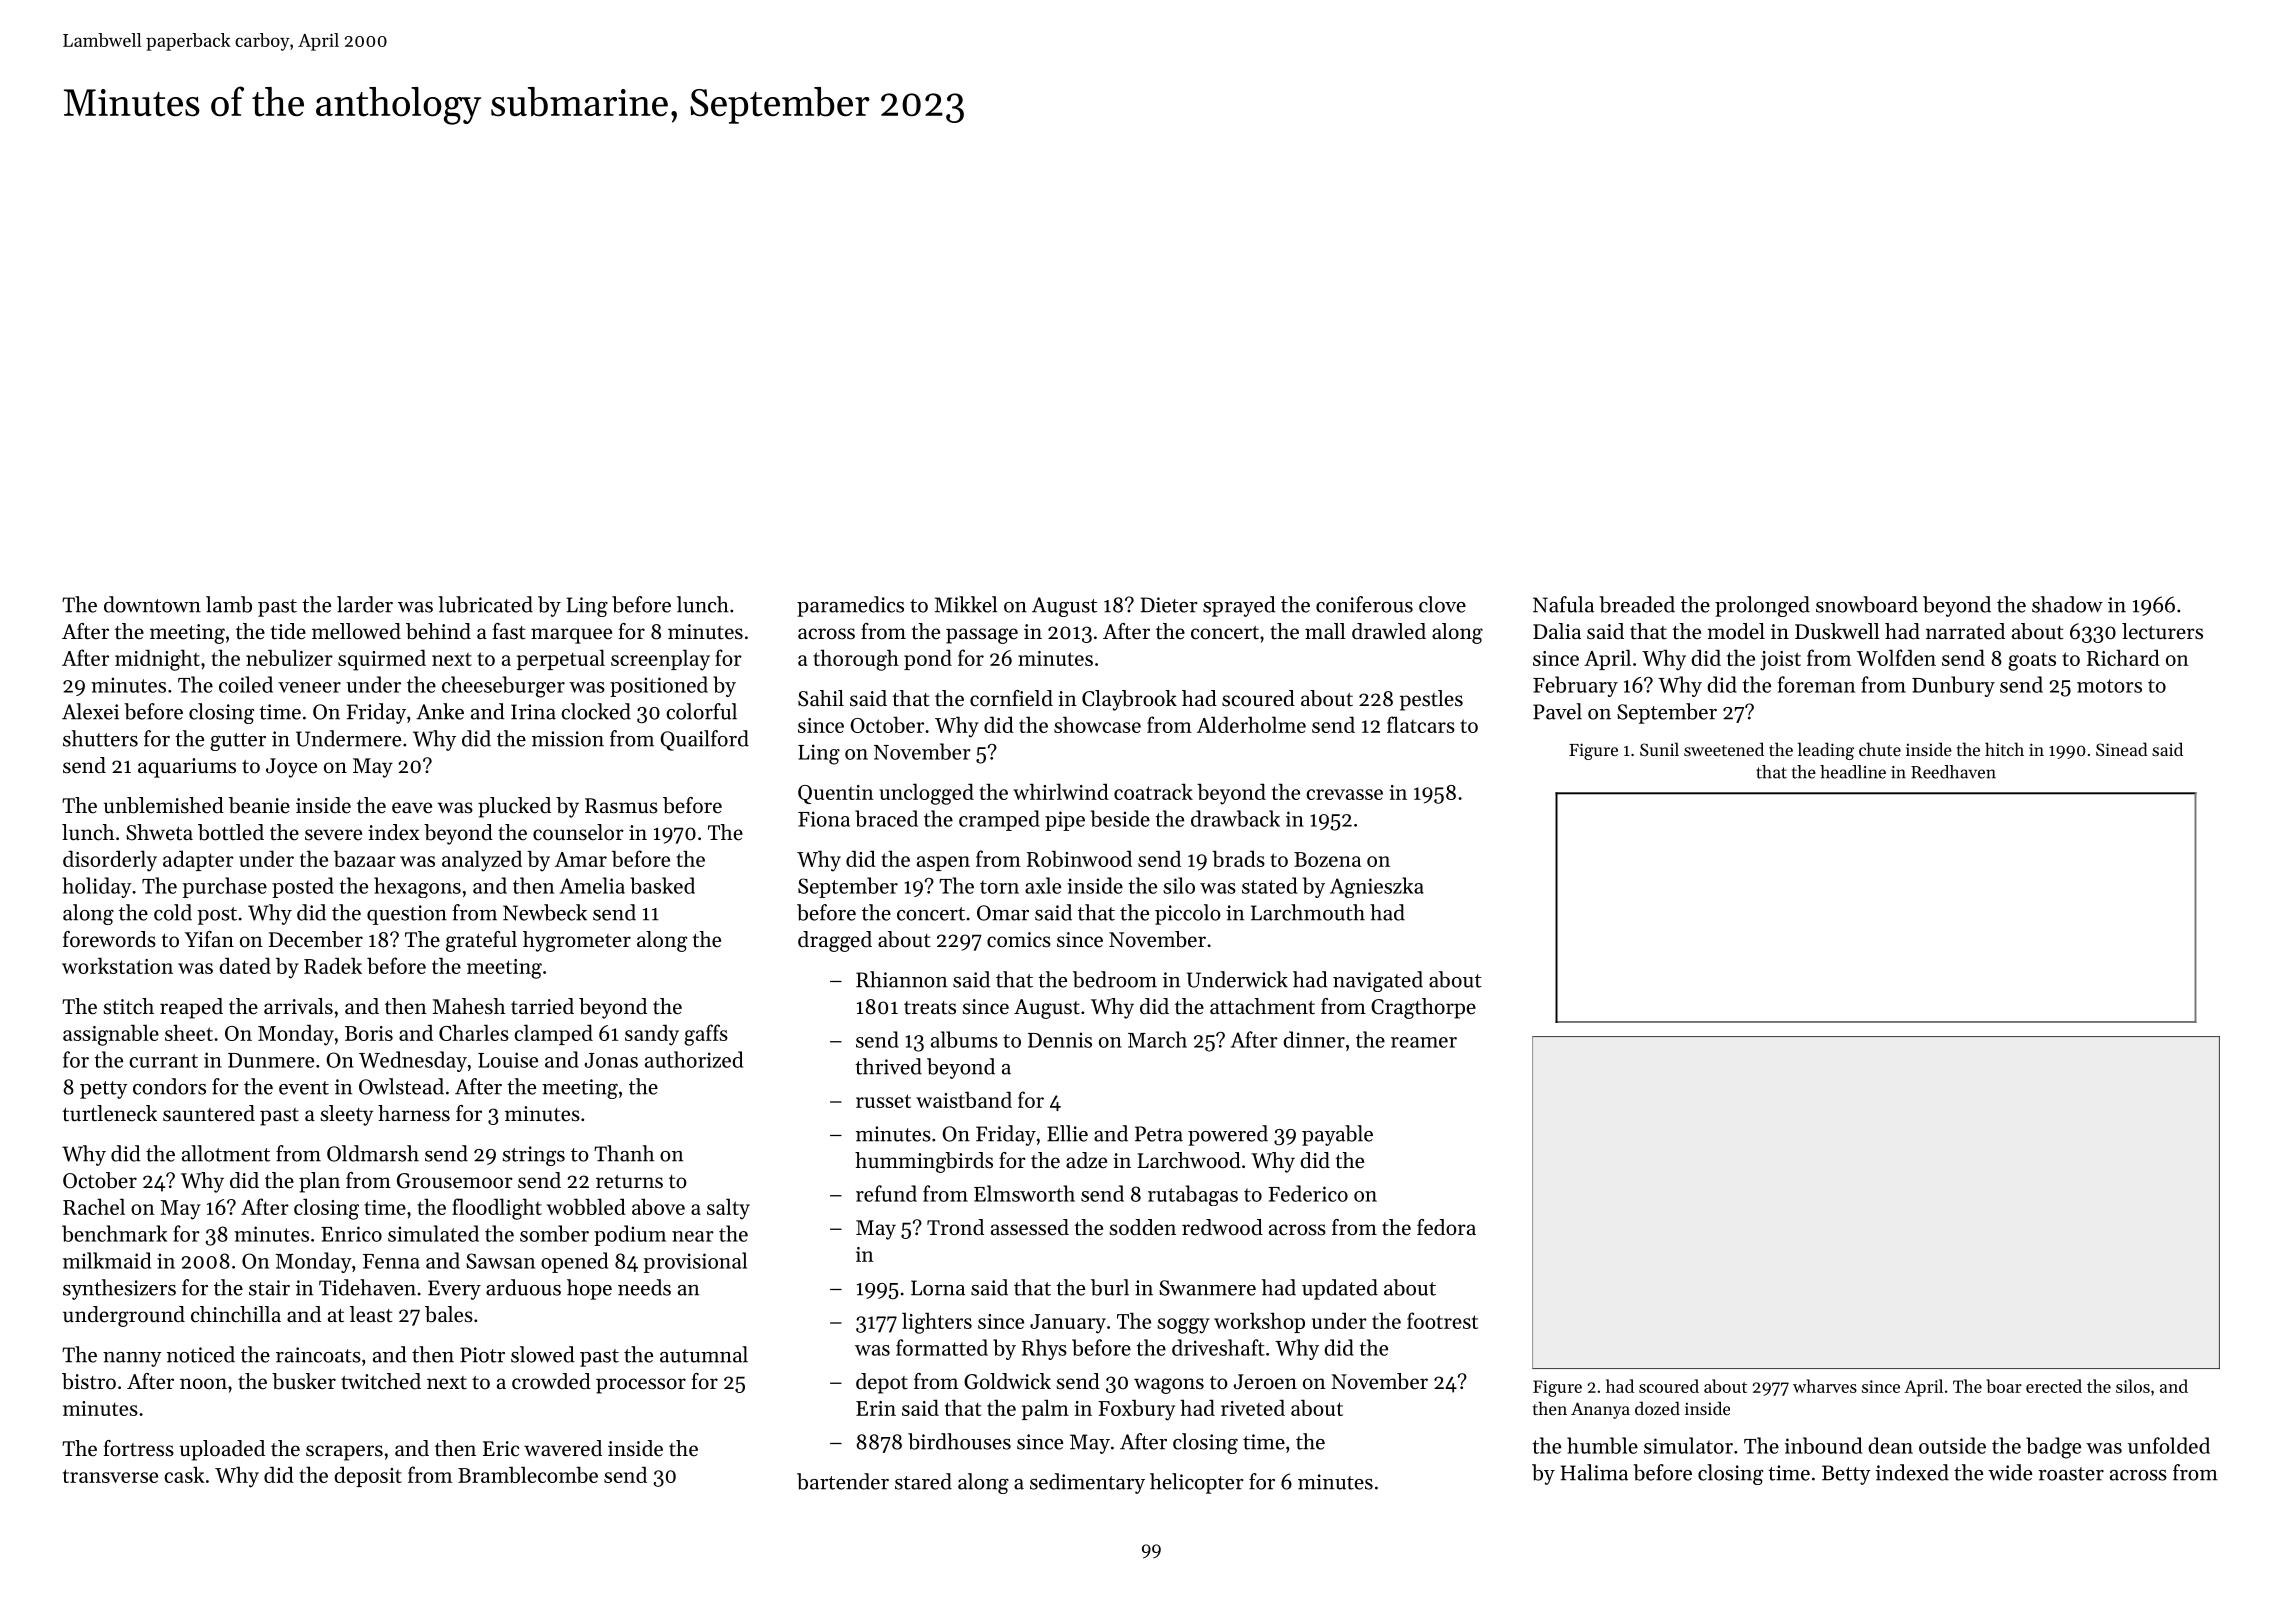 The width and height of the screenshot is (2282, 1614). I want to click on workshop, so click(1259, 1322).
